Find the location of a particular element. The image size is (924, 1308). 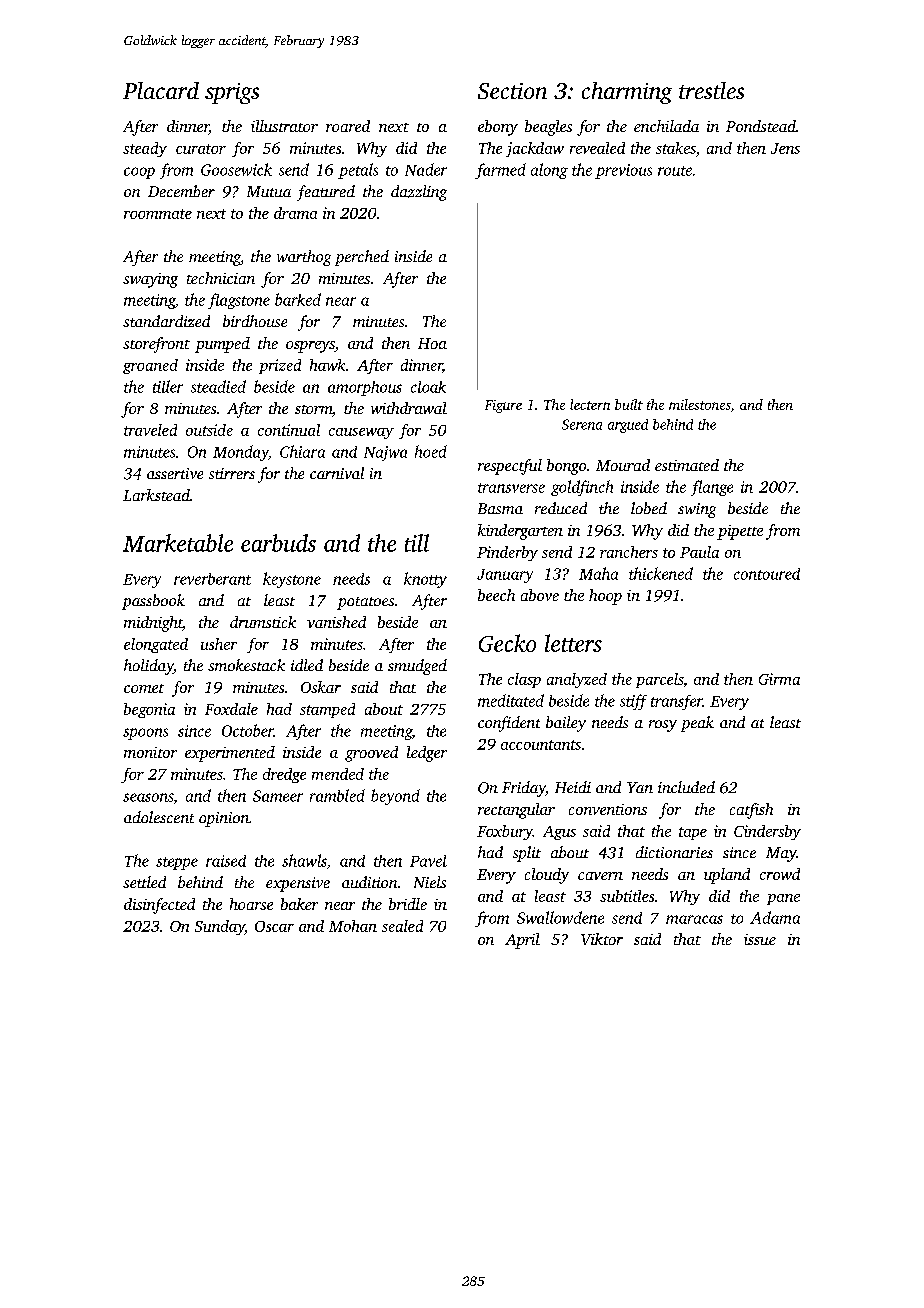

carnival is located at coordinates (337, 473).
